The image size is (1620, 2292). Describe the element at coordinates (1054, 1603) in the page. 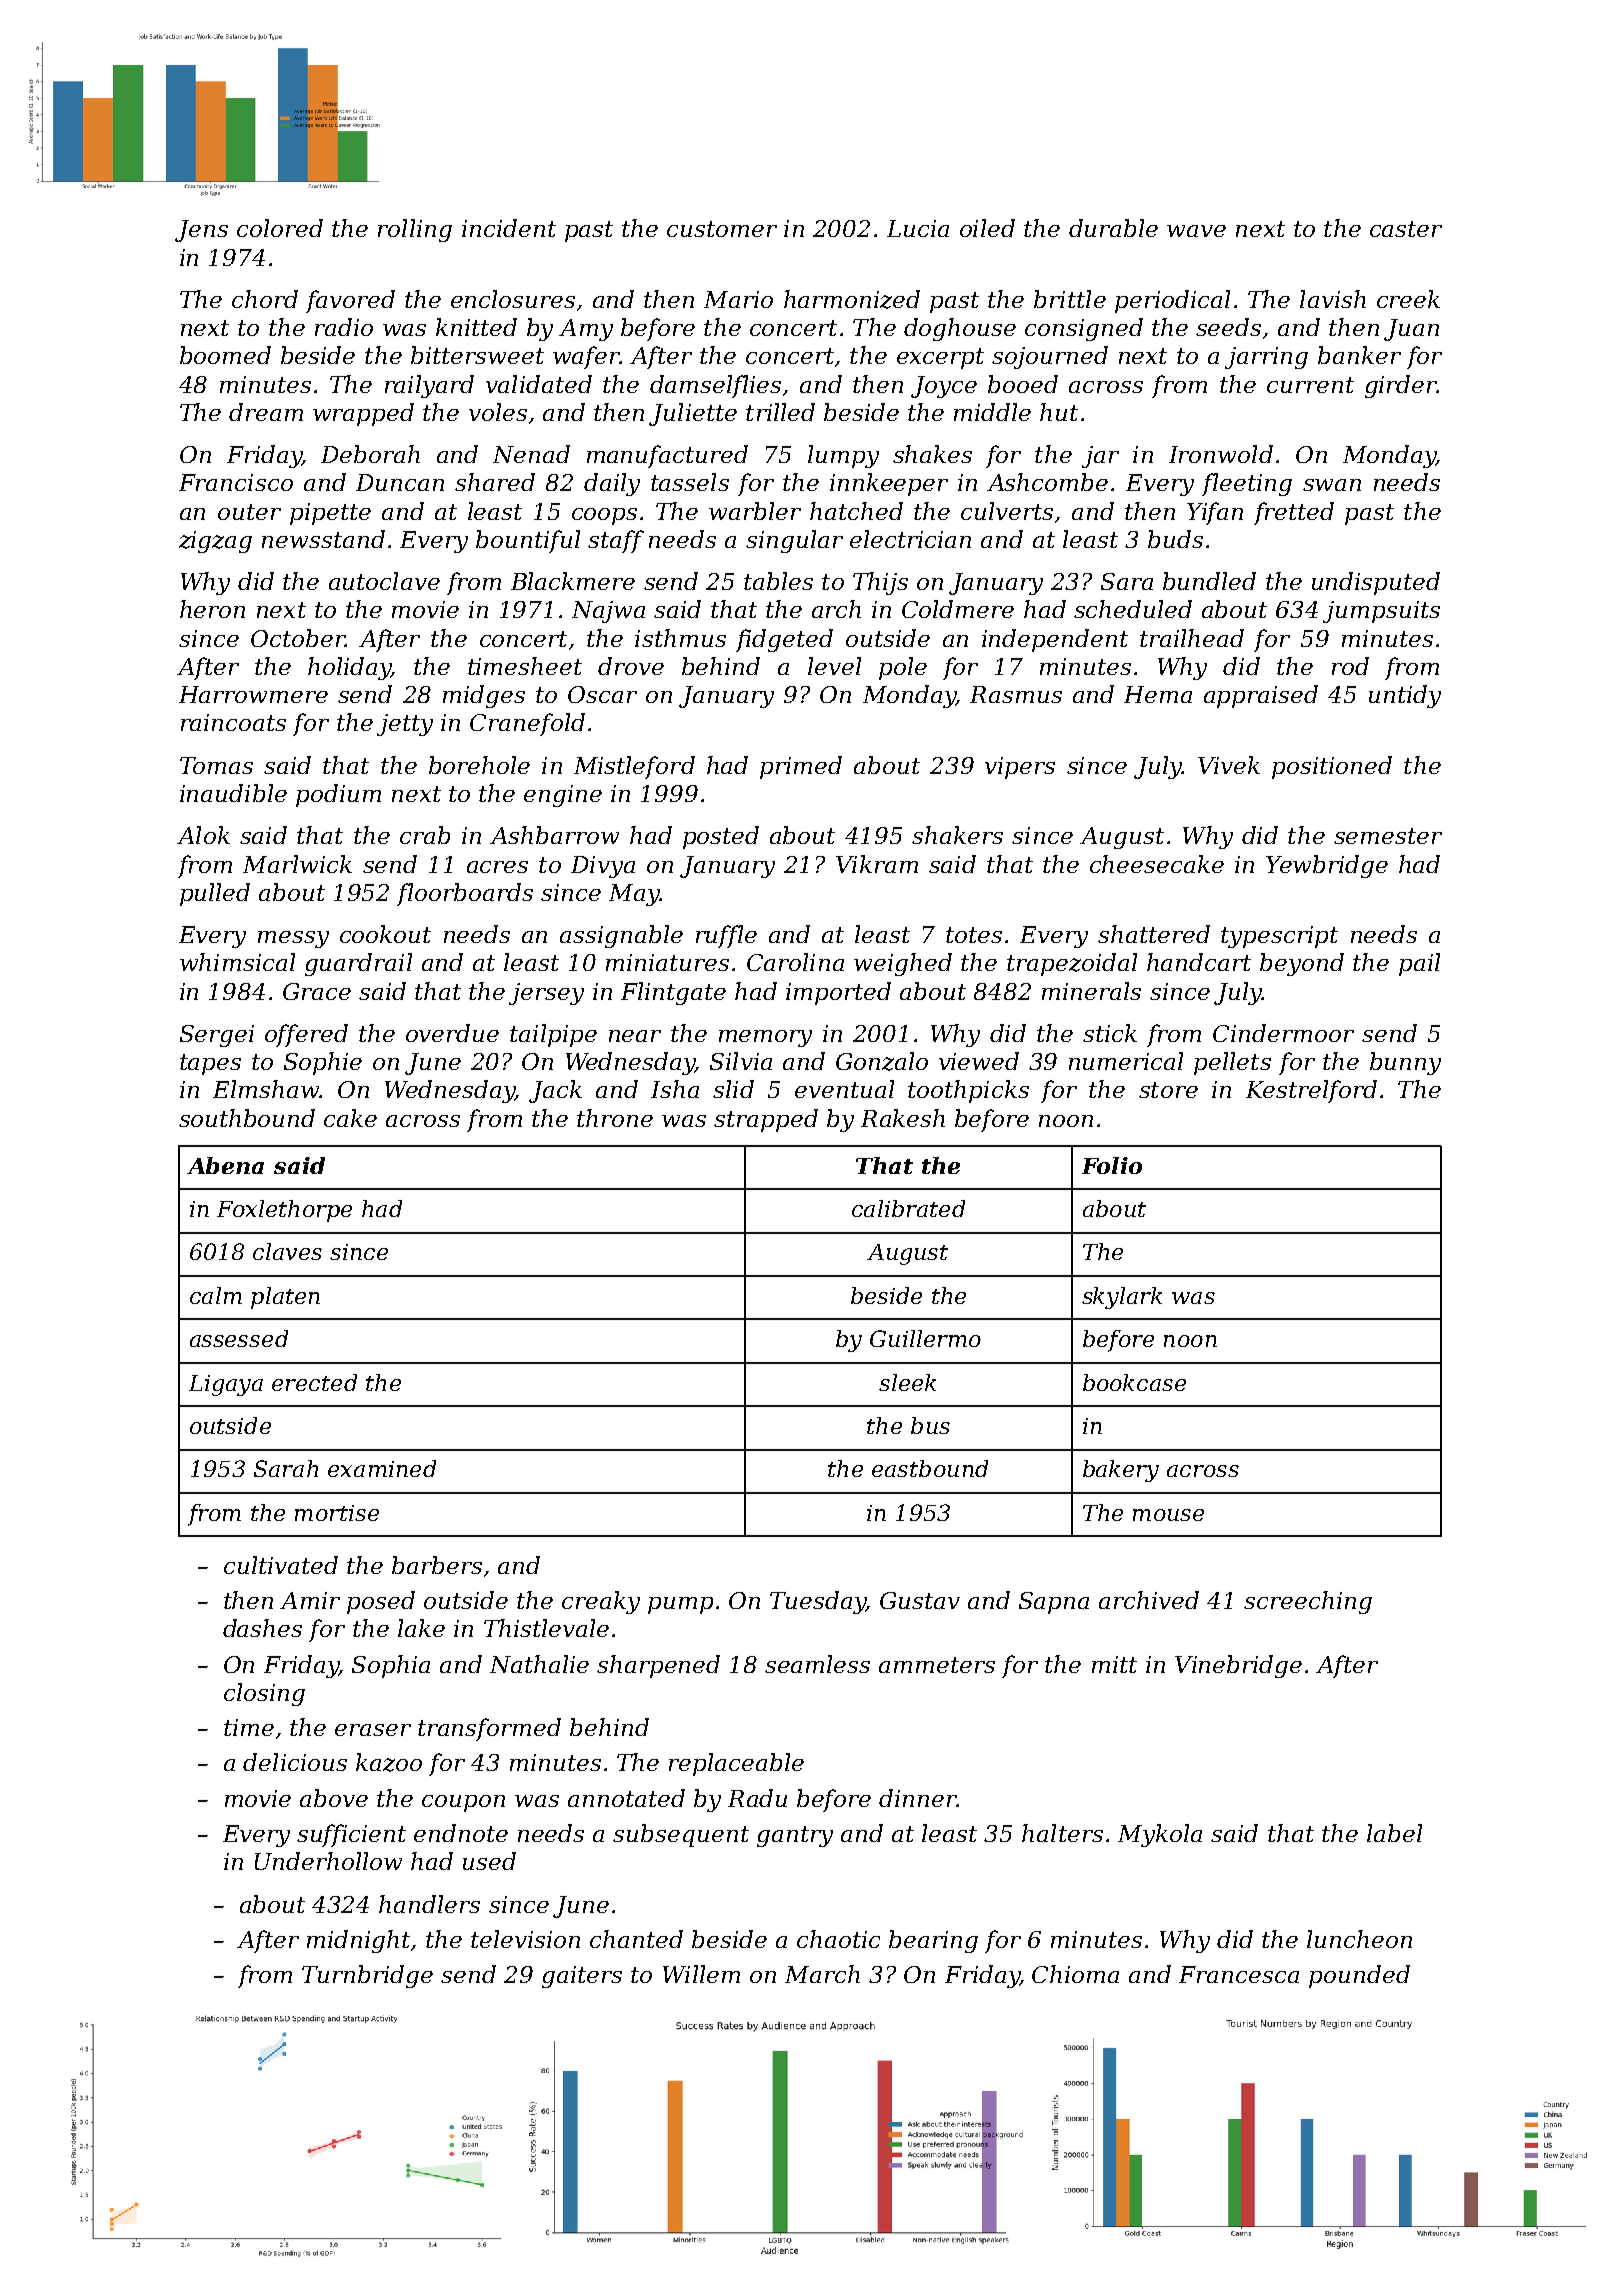

I see `Sapna` at that location.
